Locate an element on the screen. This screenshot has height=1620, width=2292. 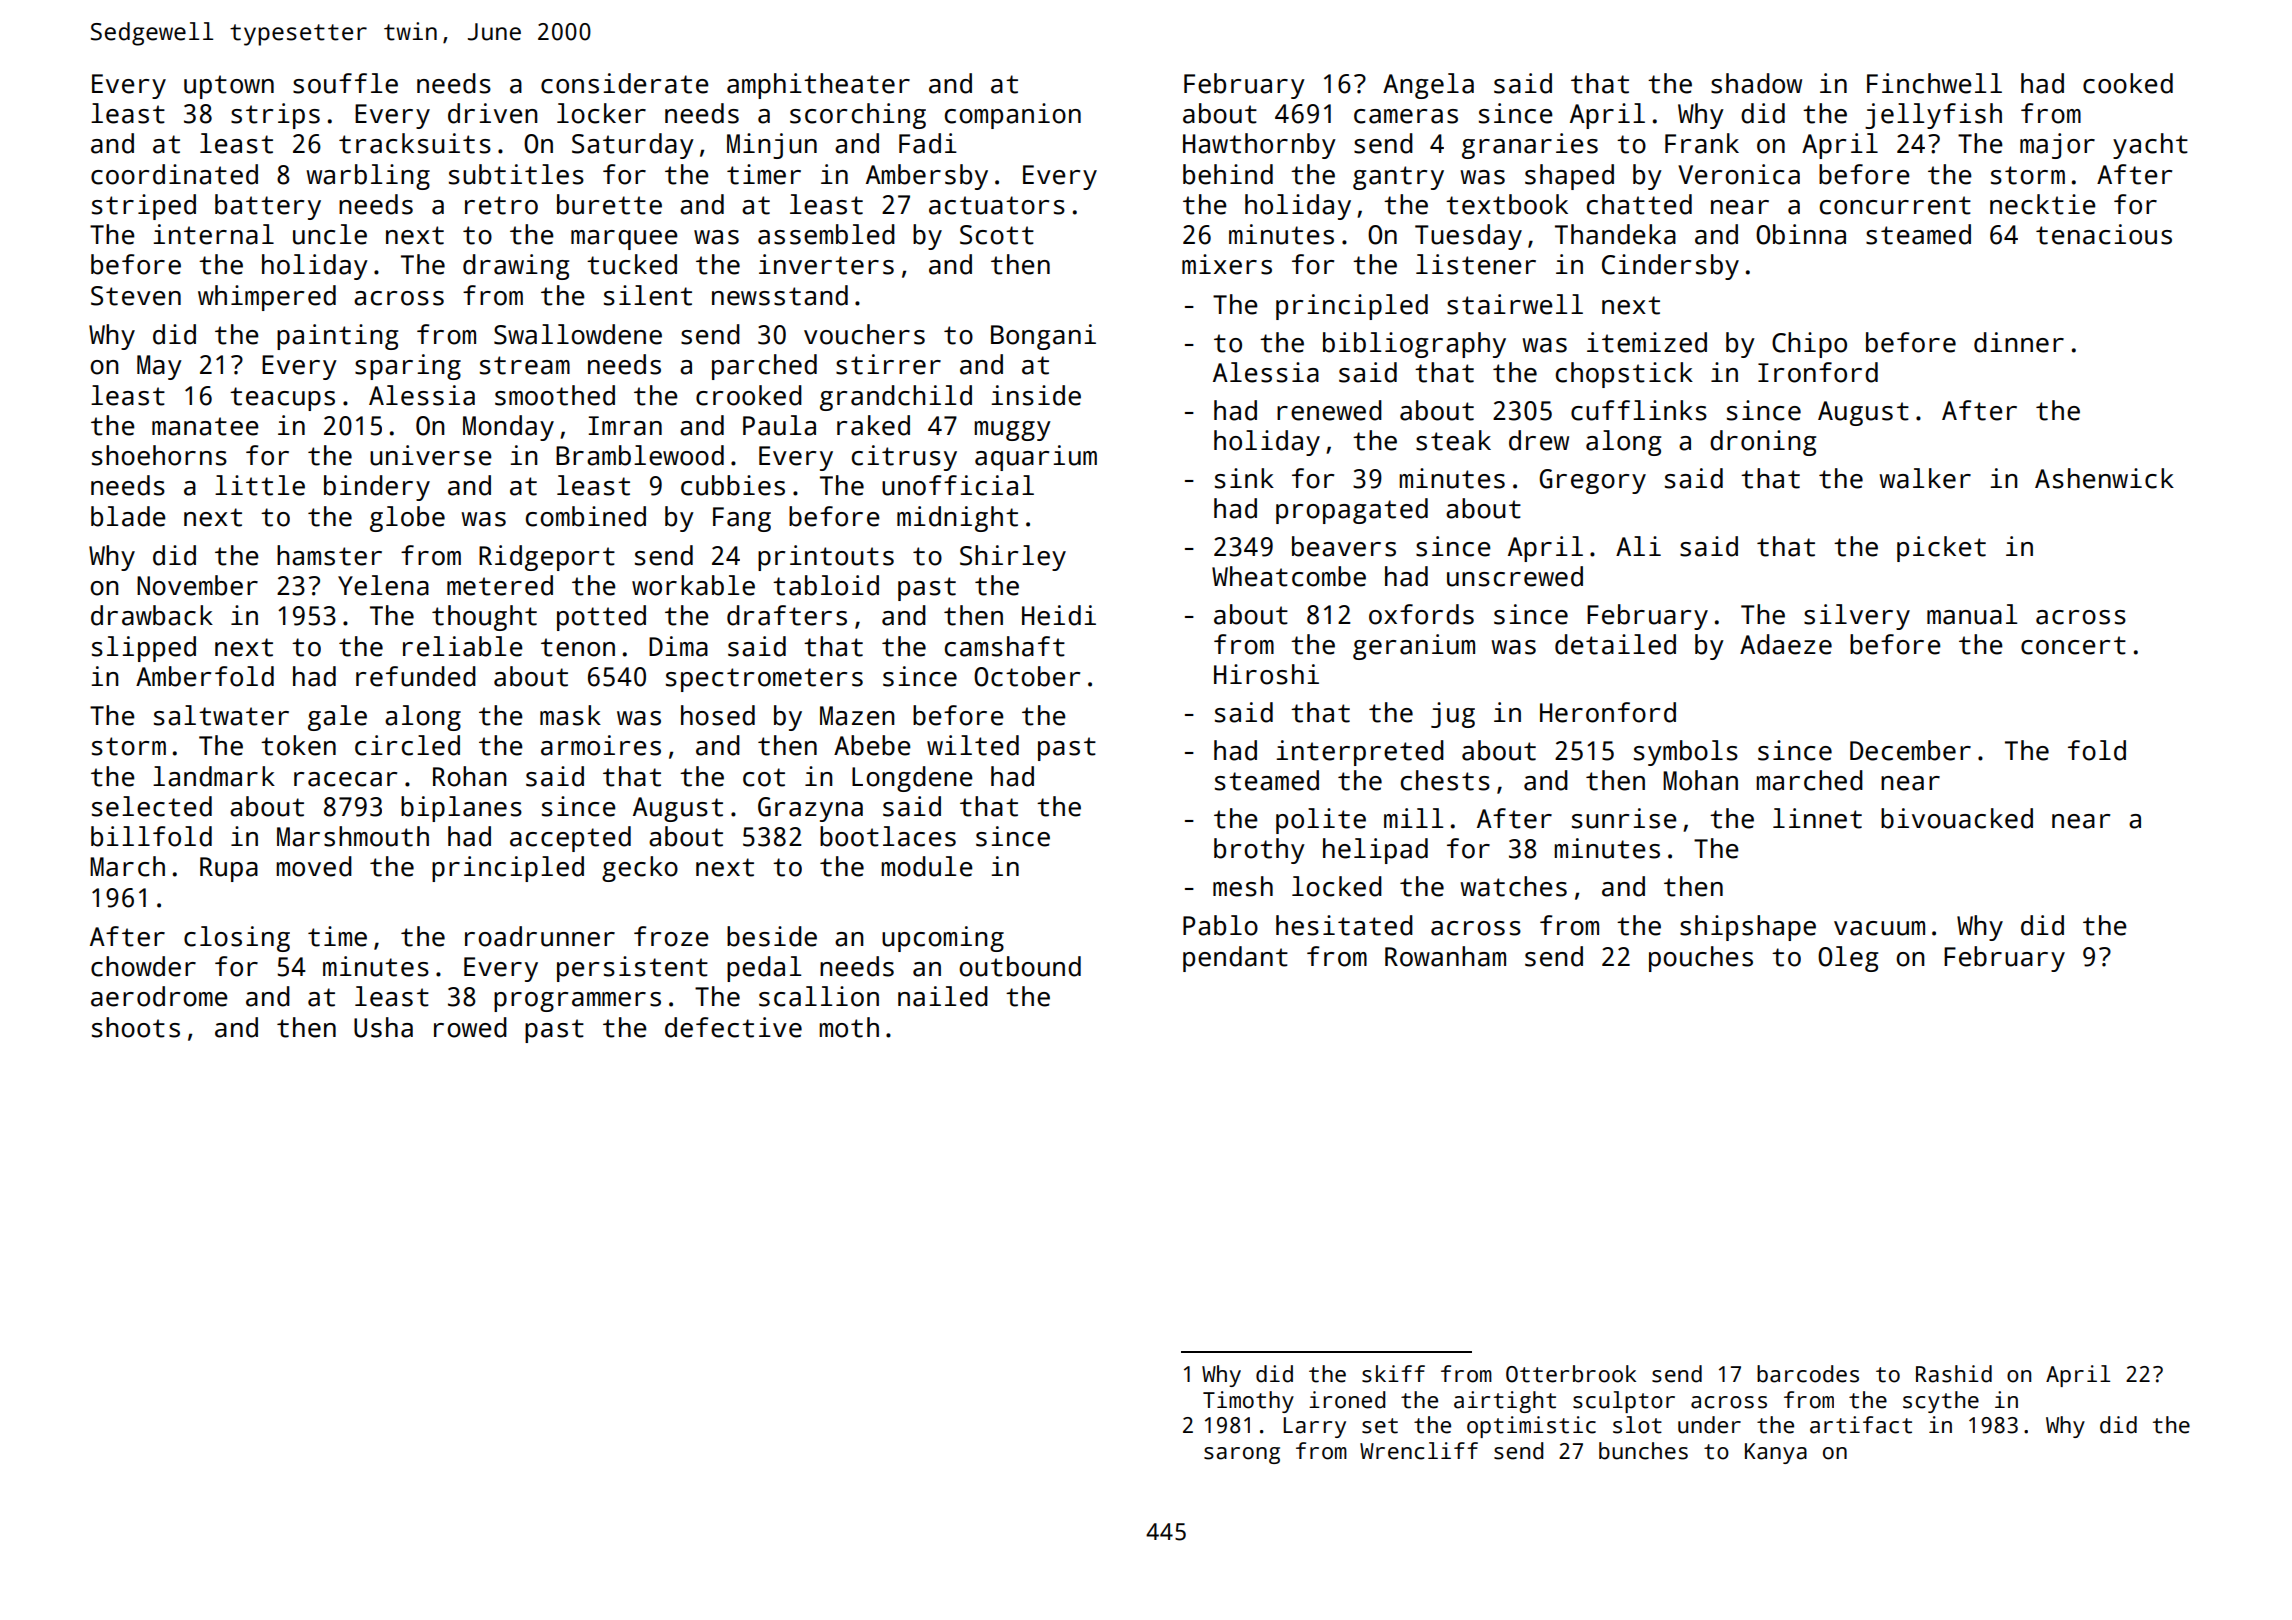
Finchwell is located at coordinates (1934, 83).
